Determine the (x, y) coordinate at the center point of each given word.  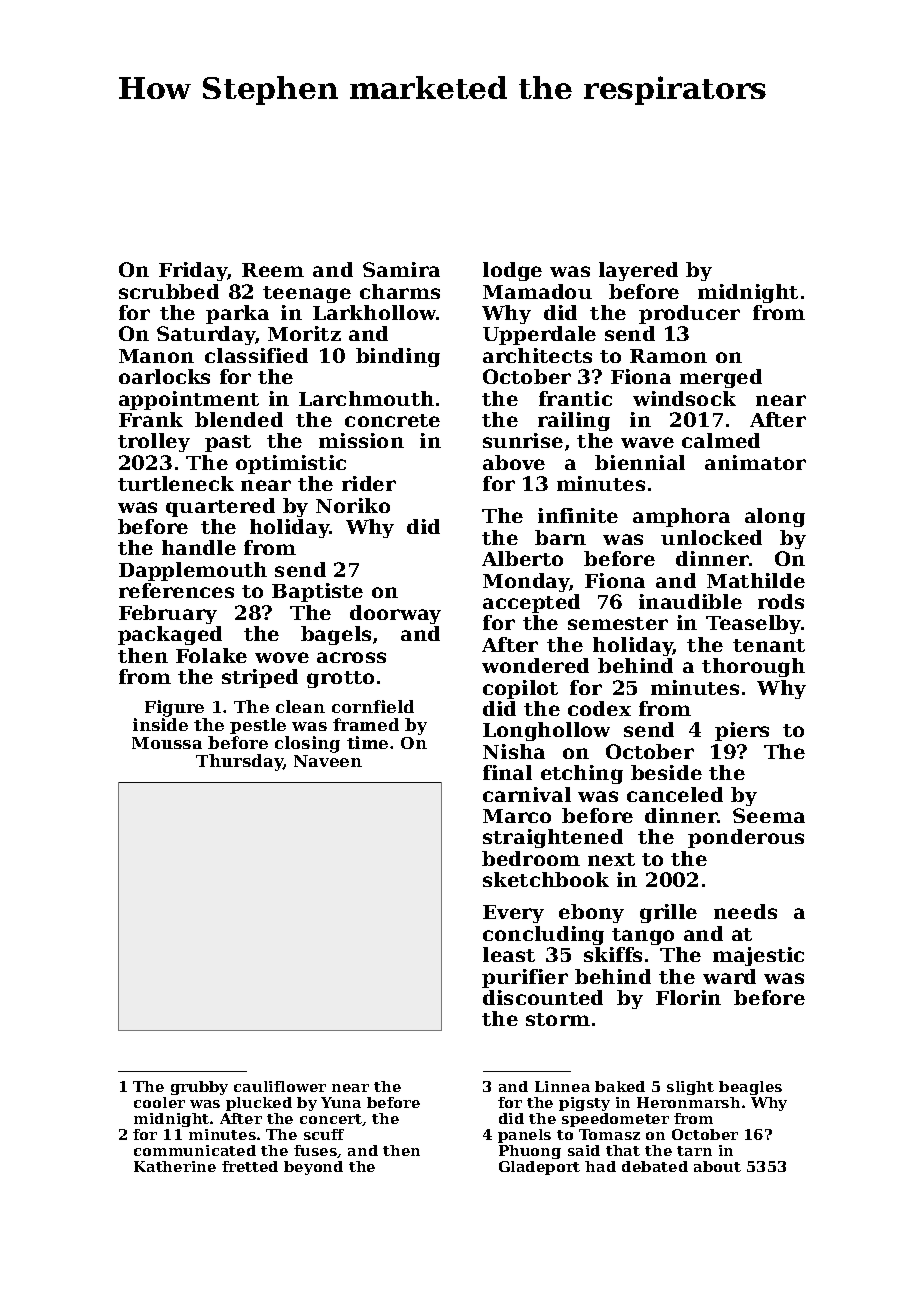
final (507, 772)
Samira (401, 269)
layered (638, 271)
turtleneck (176, 483)
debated (655, 1166)
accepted (531, 603)
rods (781, 601)
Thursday (239, 762)
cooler (159, 1102)
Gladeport (539, 1168)
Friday (193, 271)
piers (742, 731)
